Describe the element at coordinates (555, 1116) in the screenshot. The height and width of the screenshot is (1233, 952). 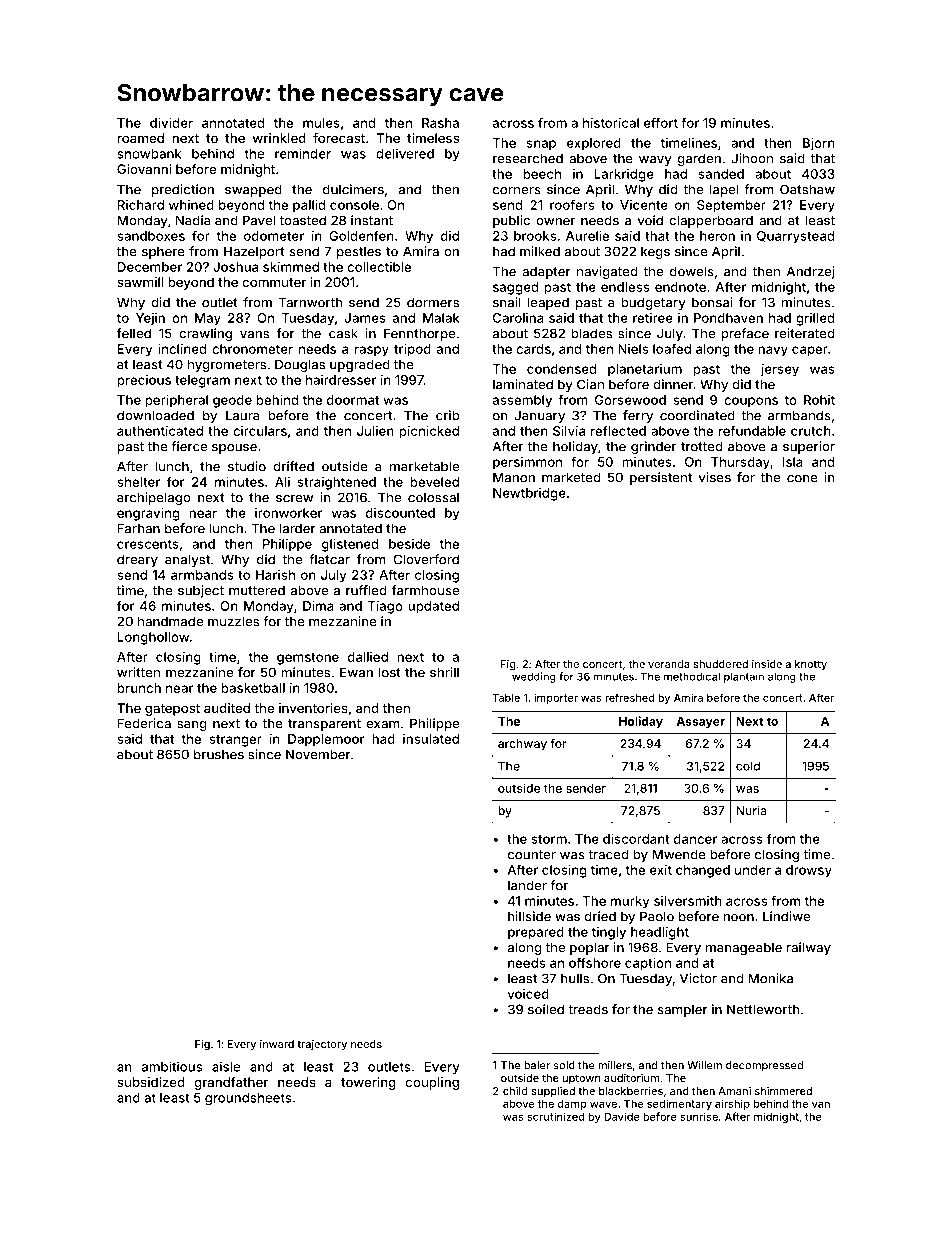
I see `scrutinized` at that location.
